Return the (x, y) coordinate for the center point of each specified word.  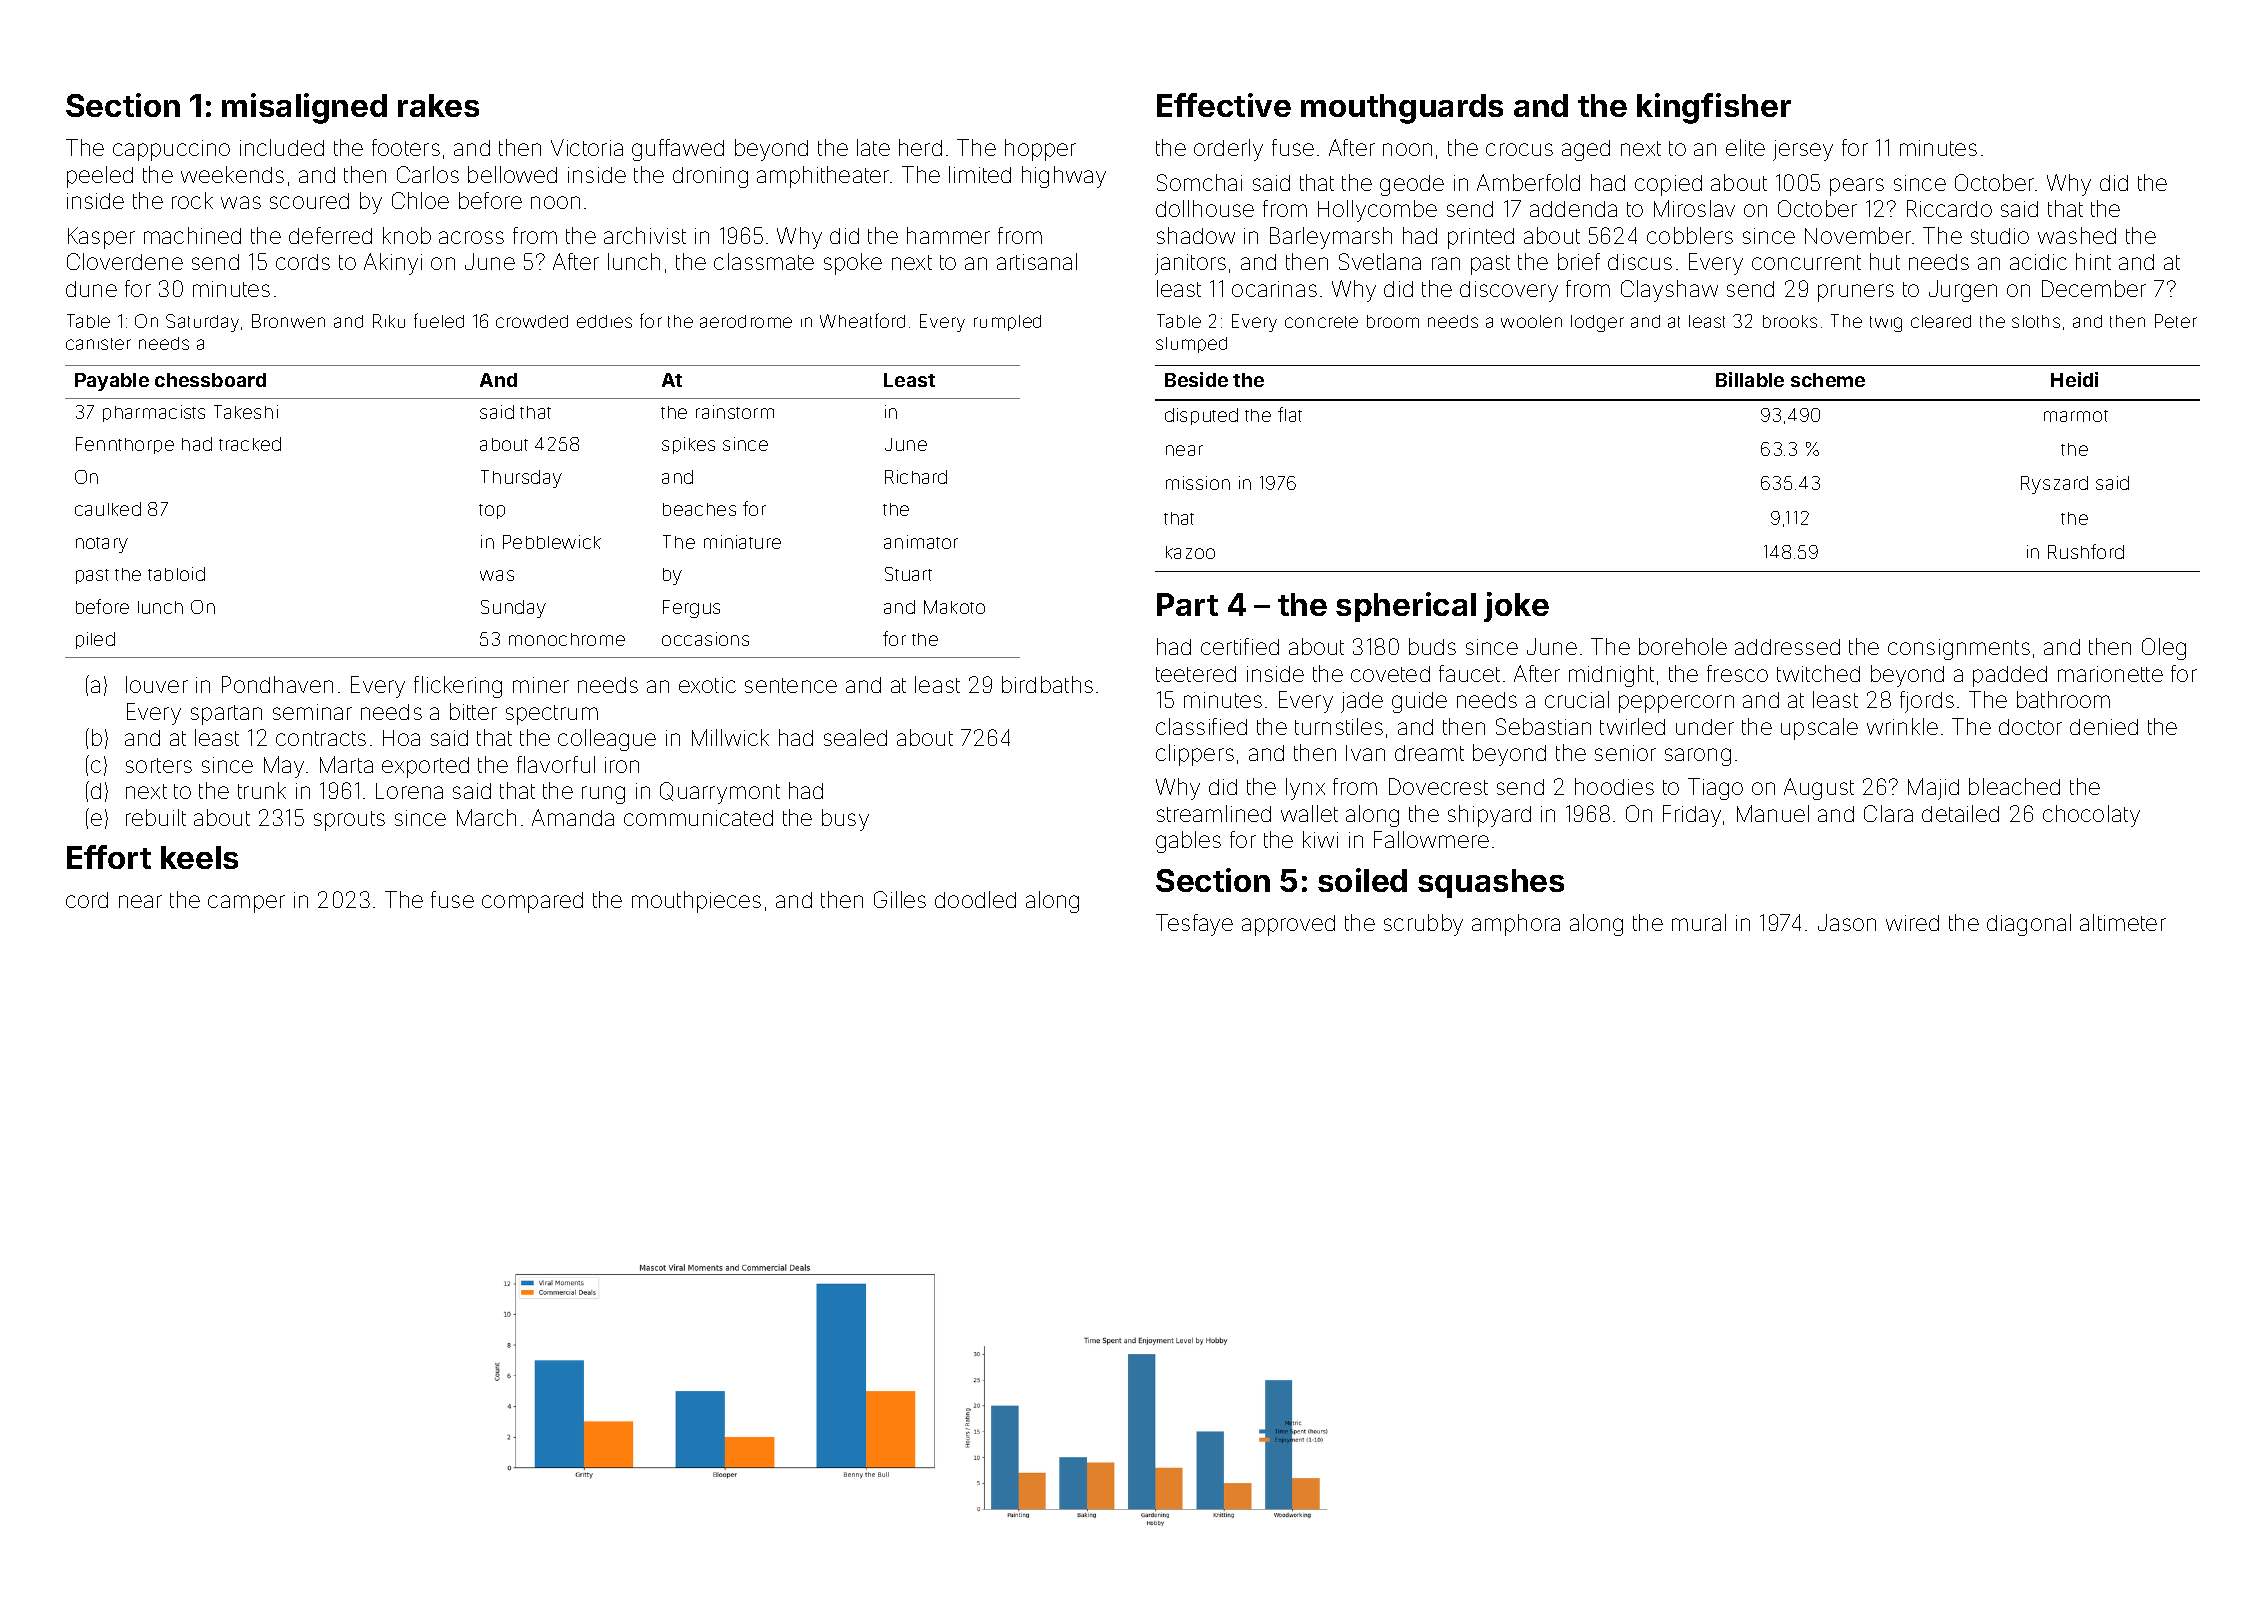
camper (246, 904)
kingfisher (1714, 108)
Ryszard (2054, 485)
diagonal (2029, 925)
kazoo (1190, 552)
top (492, 511)
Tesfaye (1194, 925)
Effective (1224, 105)
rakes (438, 105)
